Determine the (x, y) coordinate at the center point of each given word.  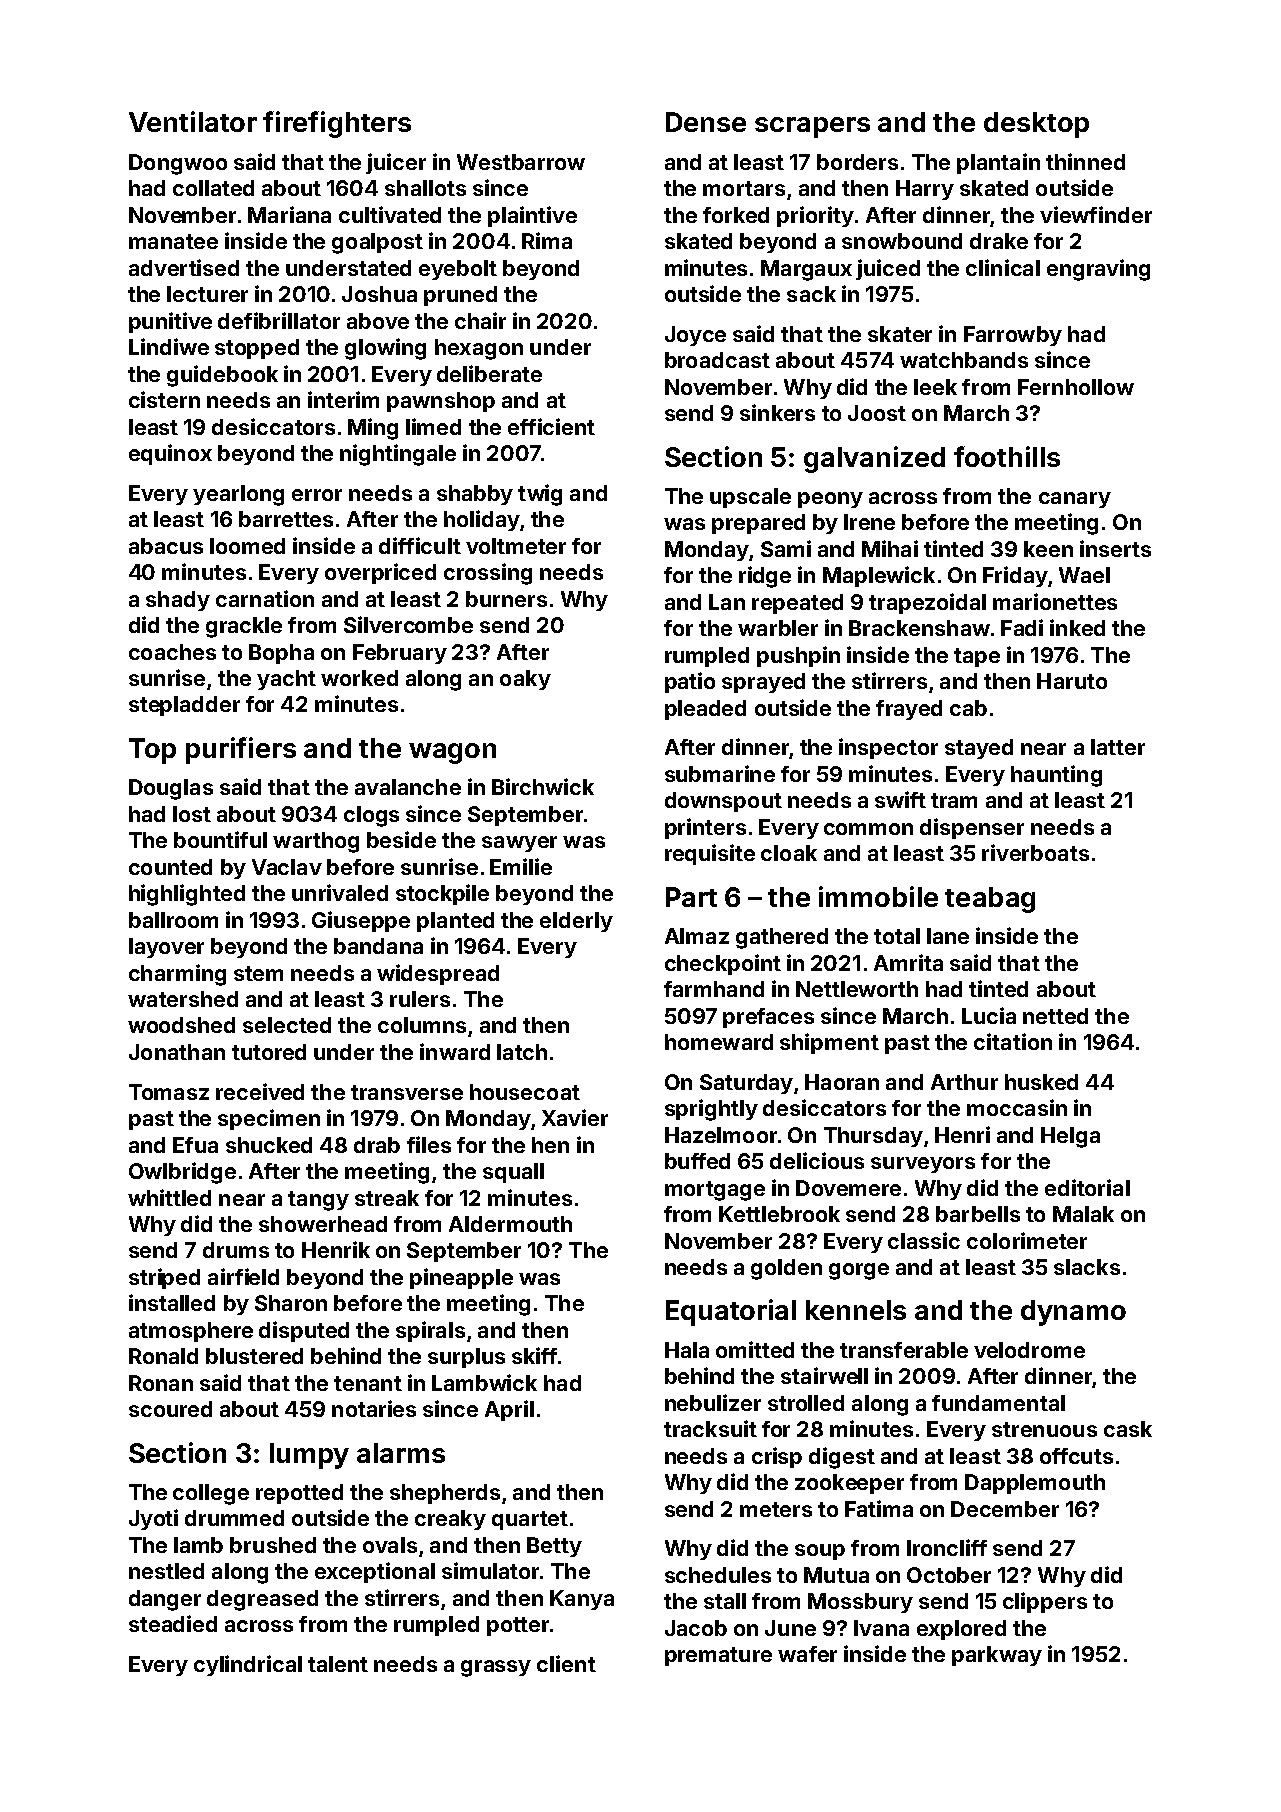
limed (433, 426)
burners (506, 599)
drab (377, 1145)
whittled (169, 1197)
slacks (1087, 1267)
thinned (1085, 161)
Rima (547, 240)
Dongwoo (178, 164)
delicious (817, 1160)
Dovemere (848, 1188)
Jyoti (153, 1519)
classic (924, 1240)
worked (359, 678)
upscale (750, 498)
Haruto (1072, 681)
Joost (877, 413)
